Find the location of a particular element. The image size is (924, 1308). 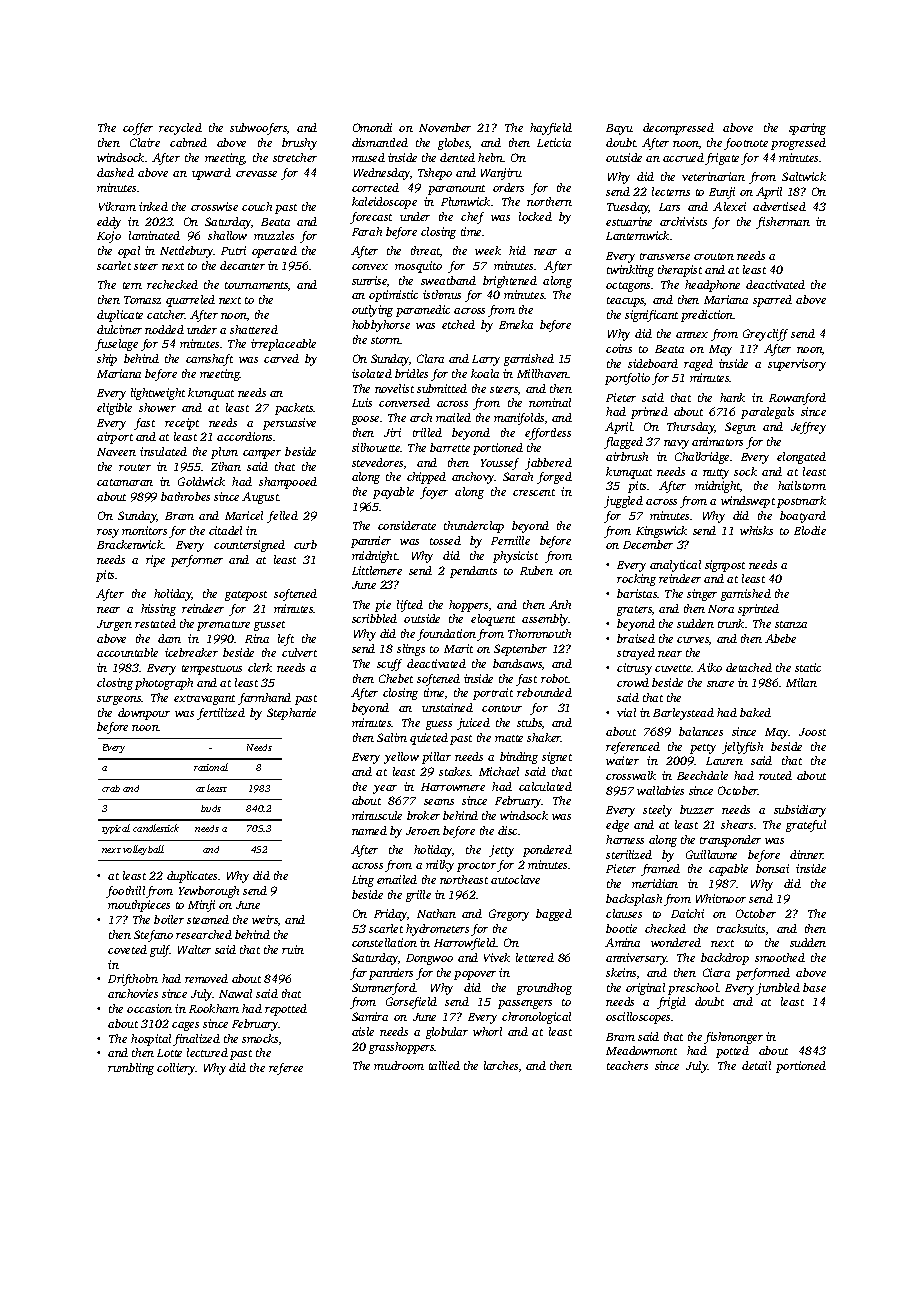

Whitmoor is located at coordinates (721, 898).
